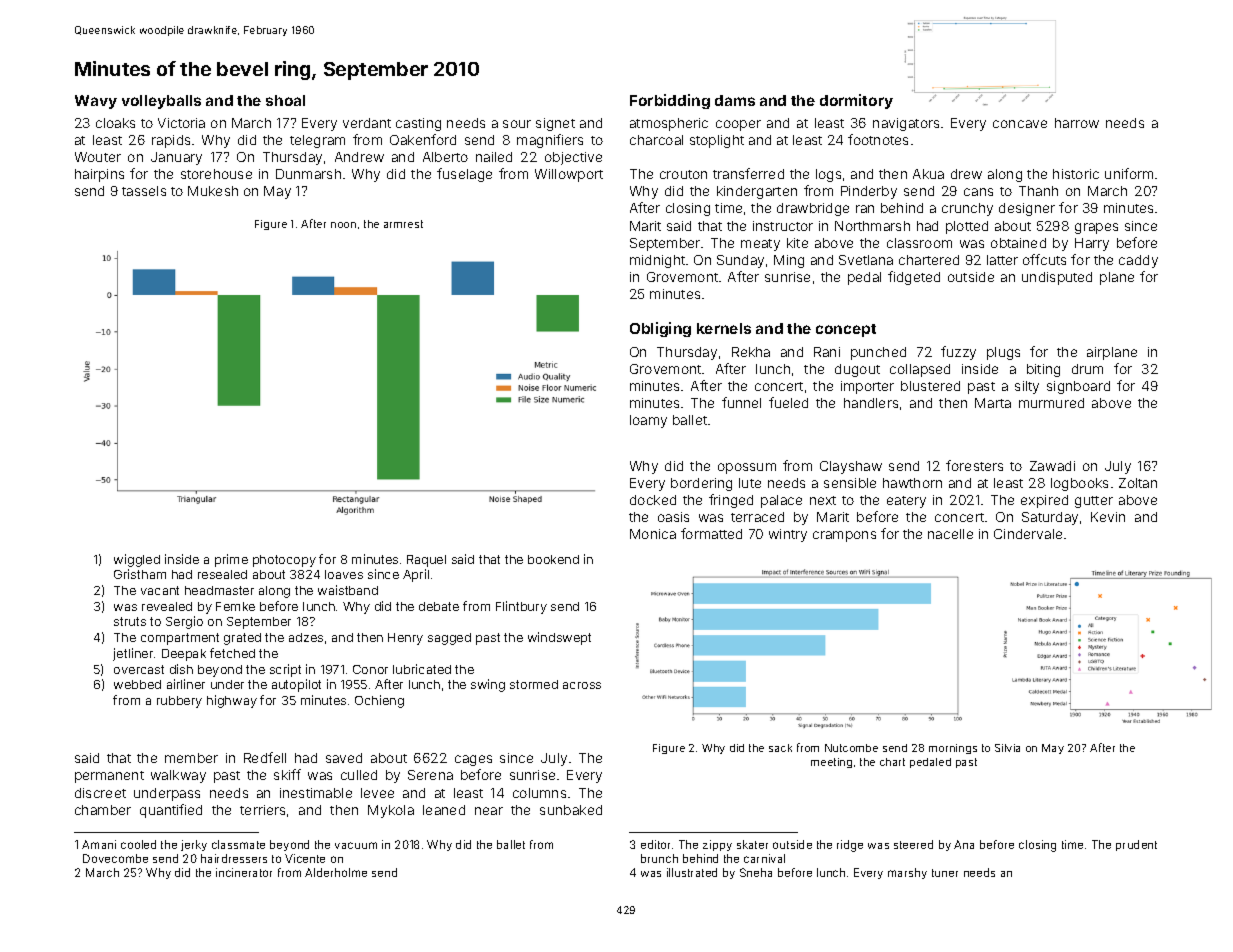 The width and height of the screenshot is (1233, 952). Describe the element at coordinates (161, 102) in the screenshot. I see `volleyballs` at that location.
